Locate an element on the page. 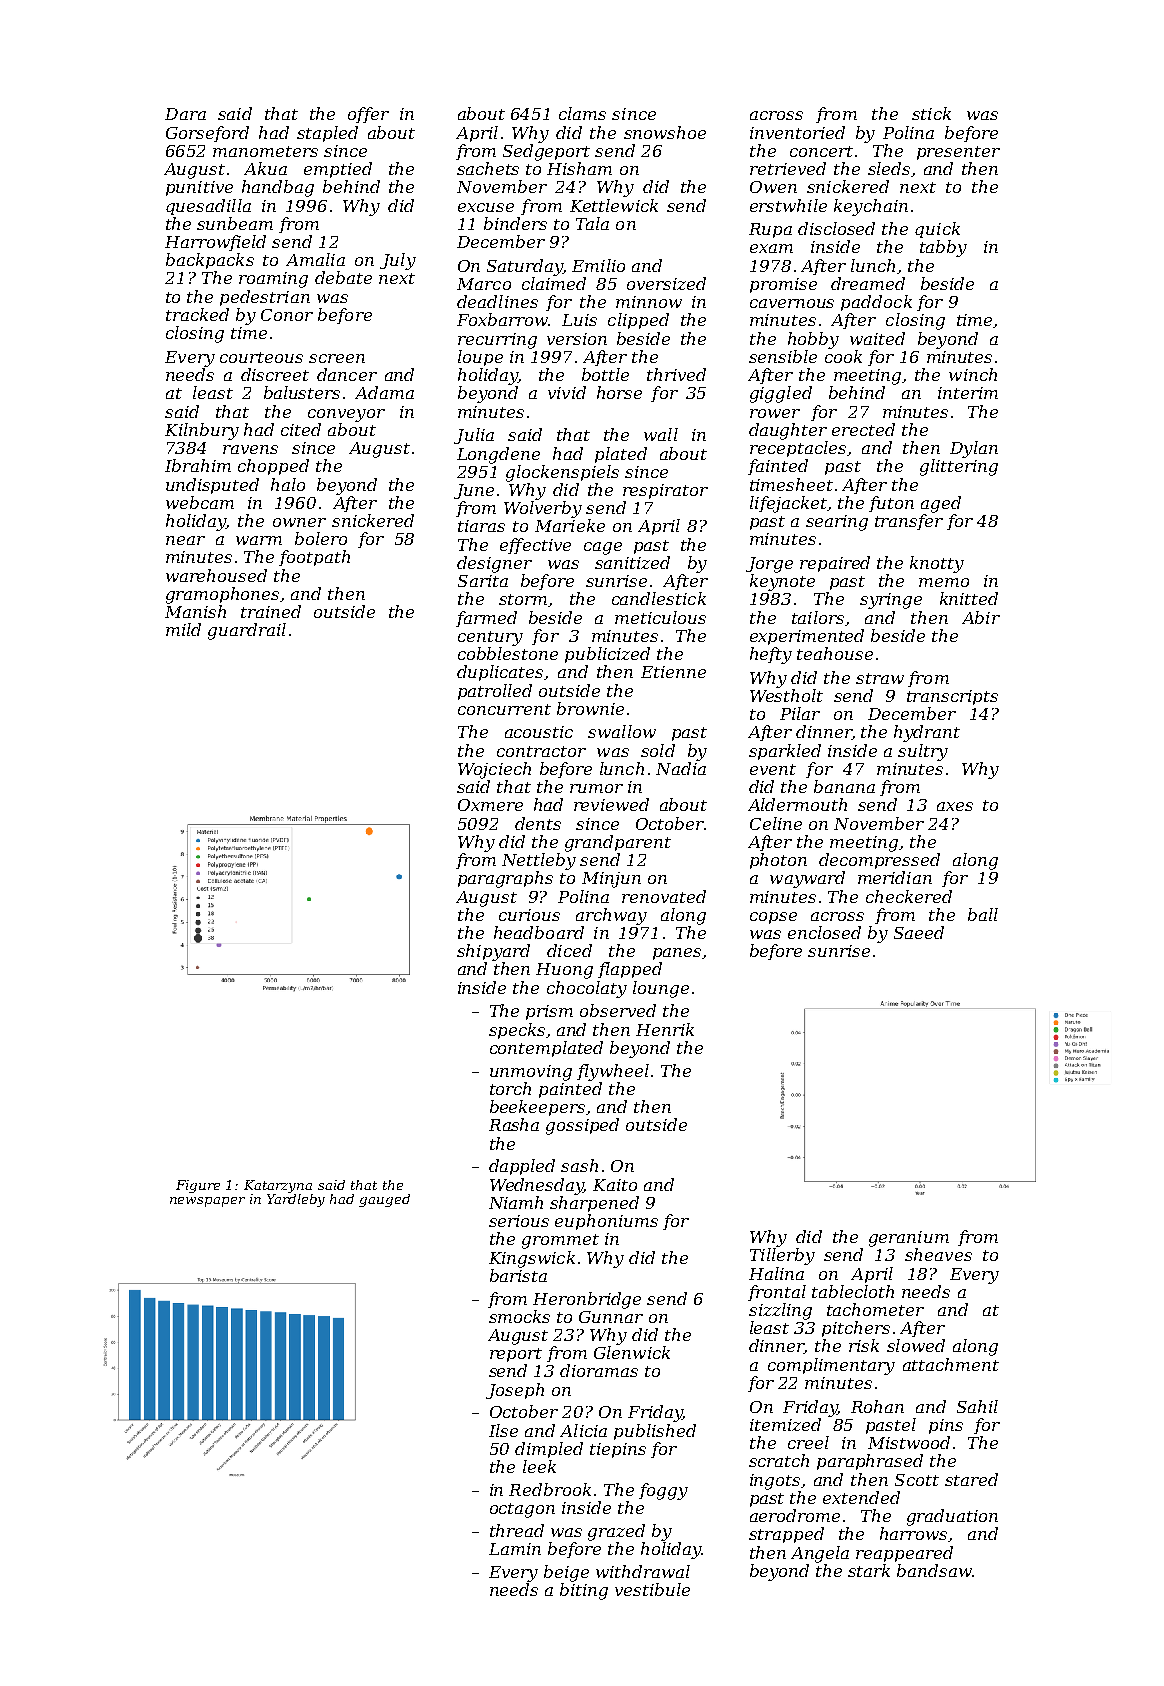  bandsaw is located at coordinates (934, 1570).
